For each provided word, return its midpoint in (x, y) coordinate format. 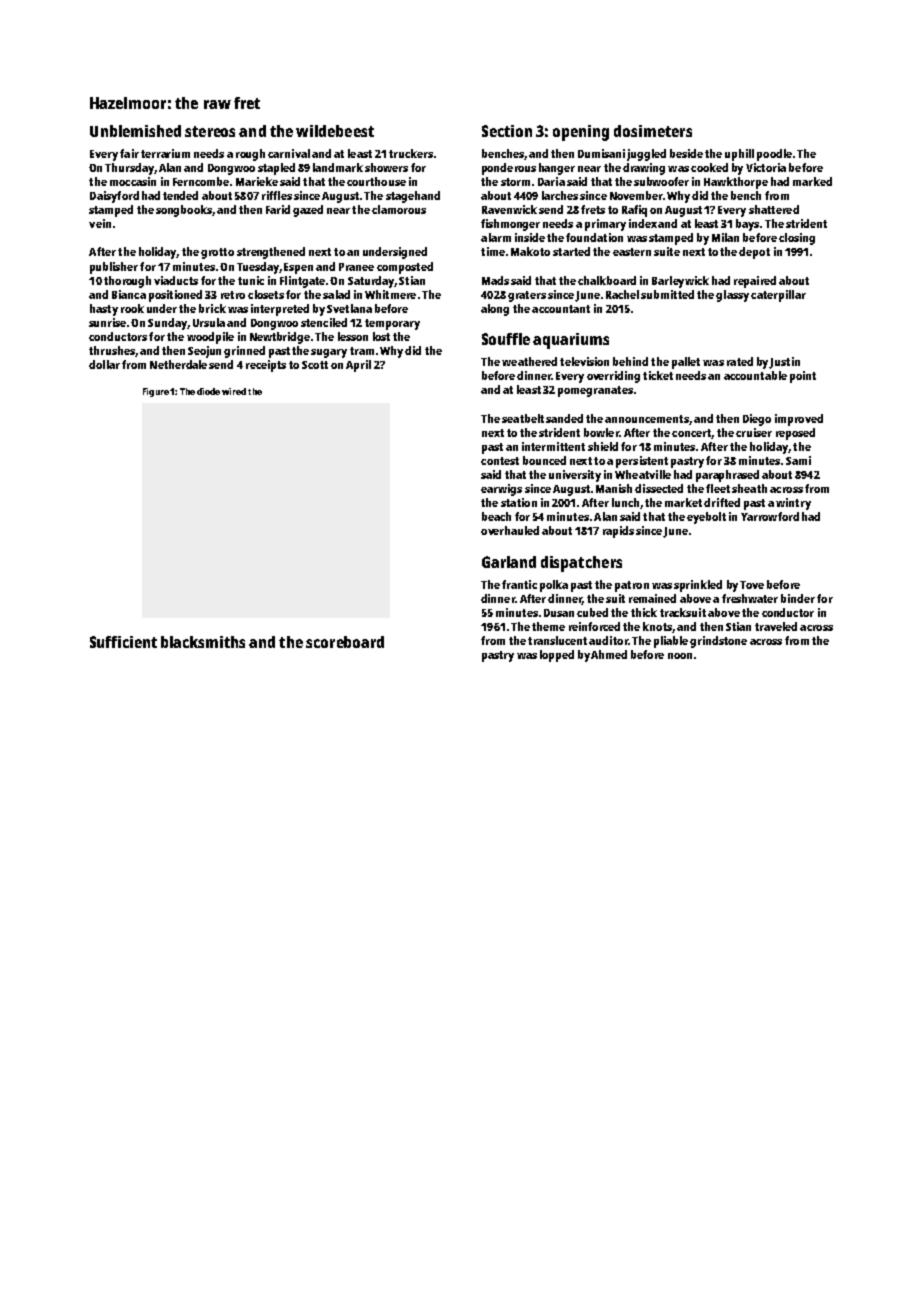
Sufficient (123, 642)
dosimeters (653, 131)
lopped (557, 656)
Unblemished (135, 131)
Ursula (209, 322)
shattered (774, 209)
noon (680, 656)
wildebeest (335, 131)
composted (405, 268)
